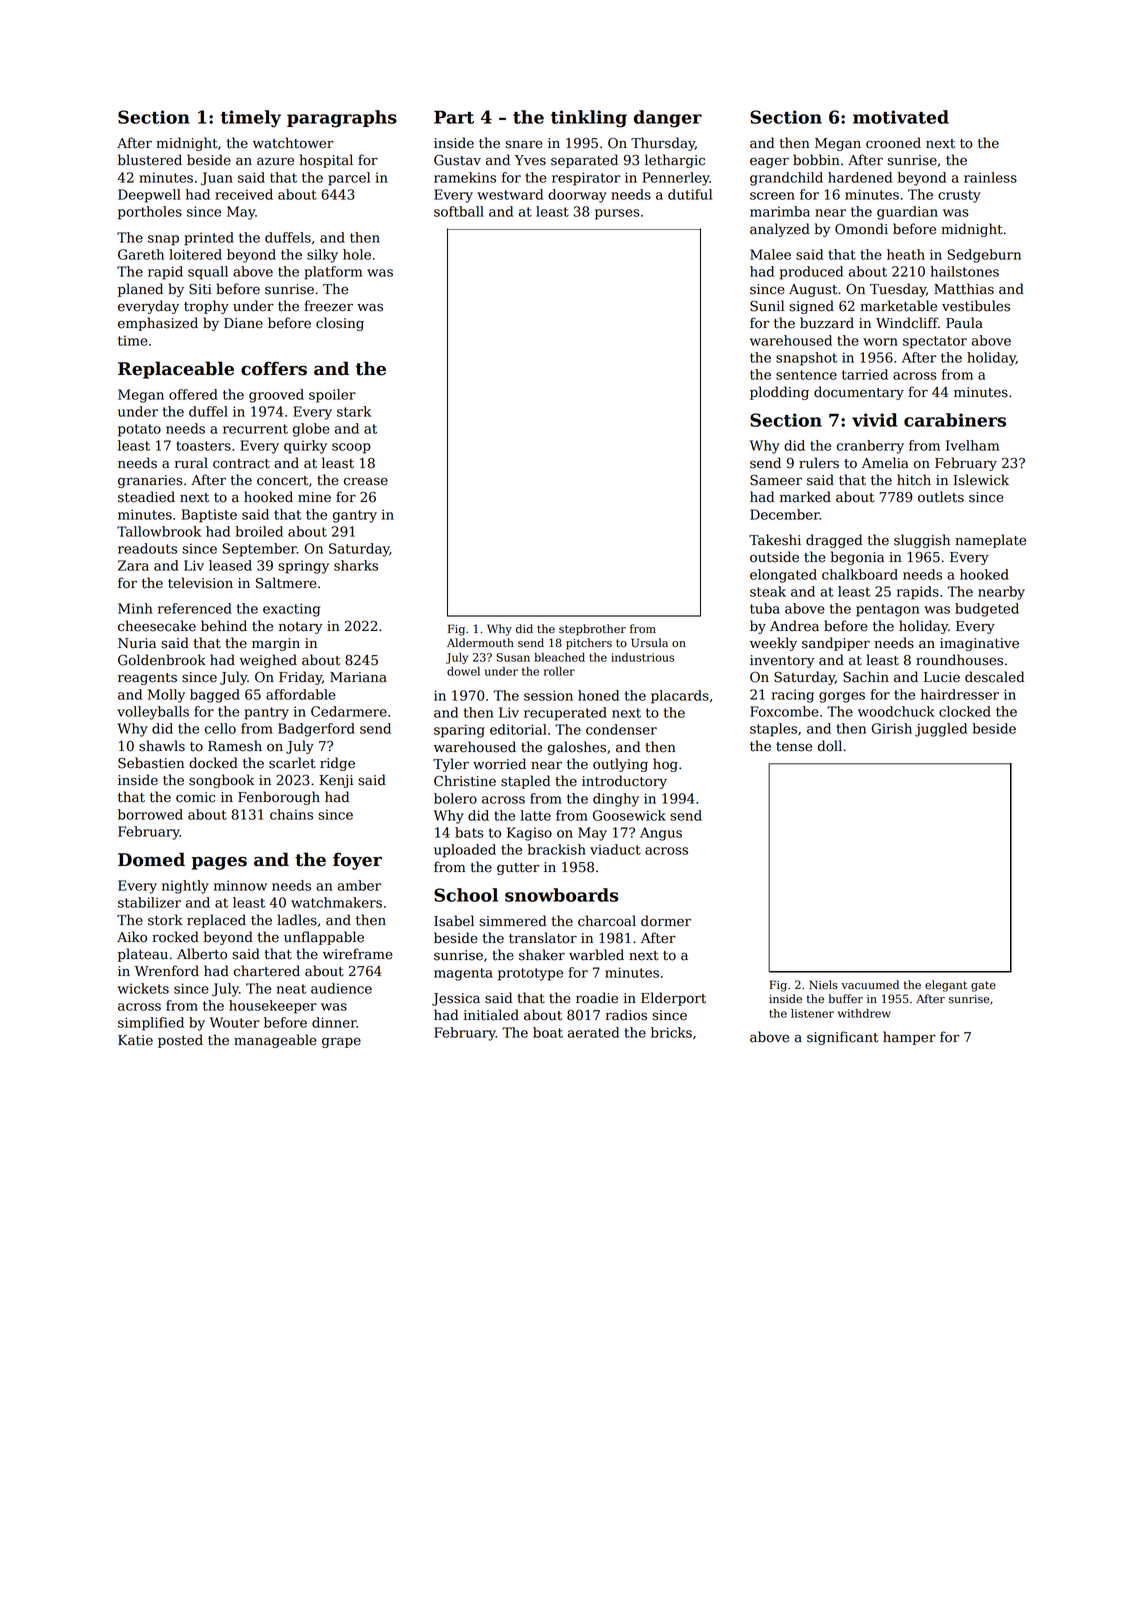 The height and width of the screenshot is (1624, 1148). I want to click on placards, so click(680, 697).
